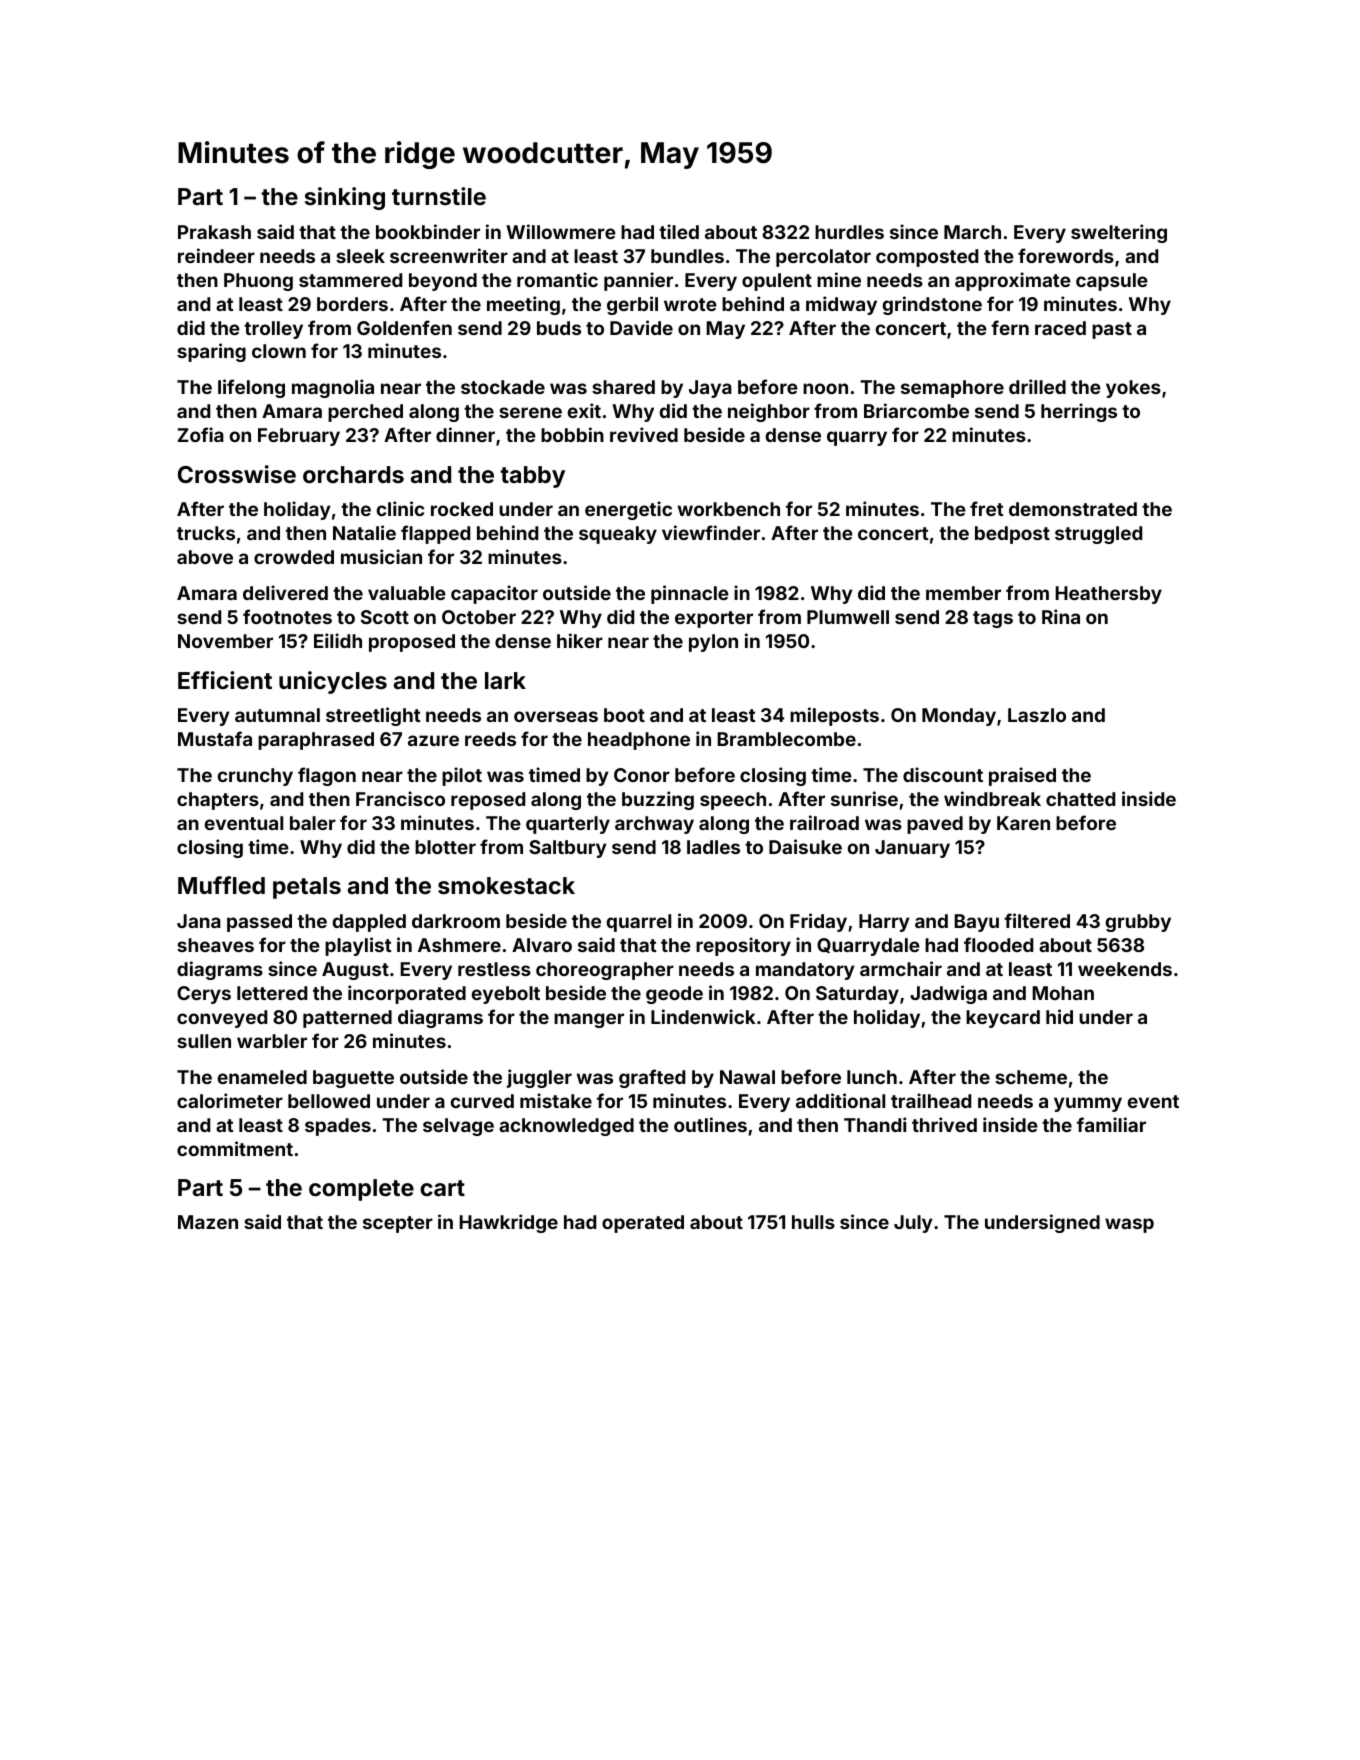  I want to click on Scott, so click(385, 617).
